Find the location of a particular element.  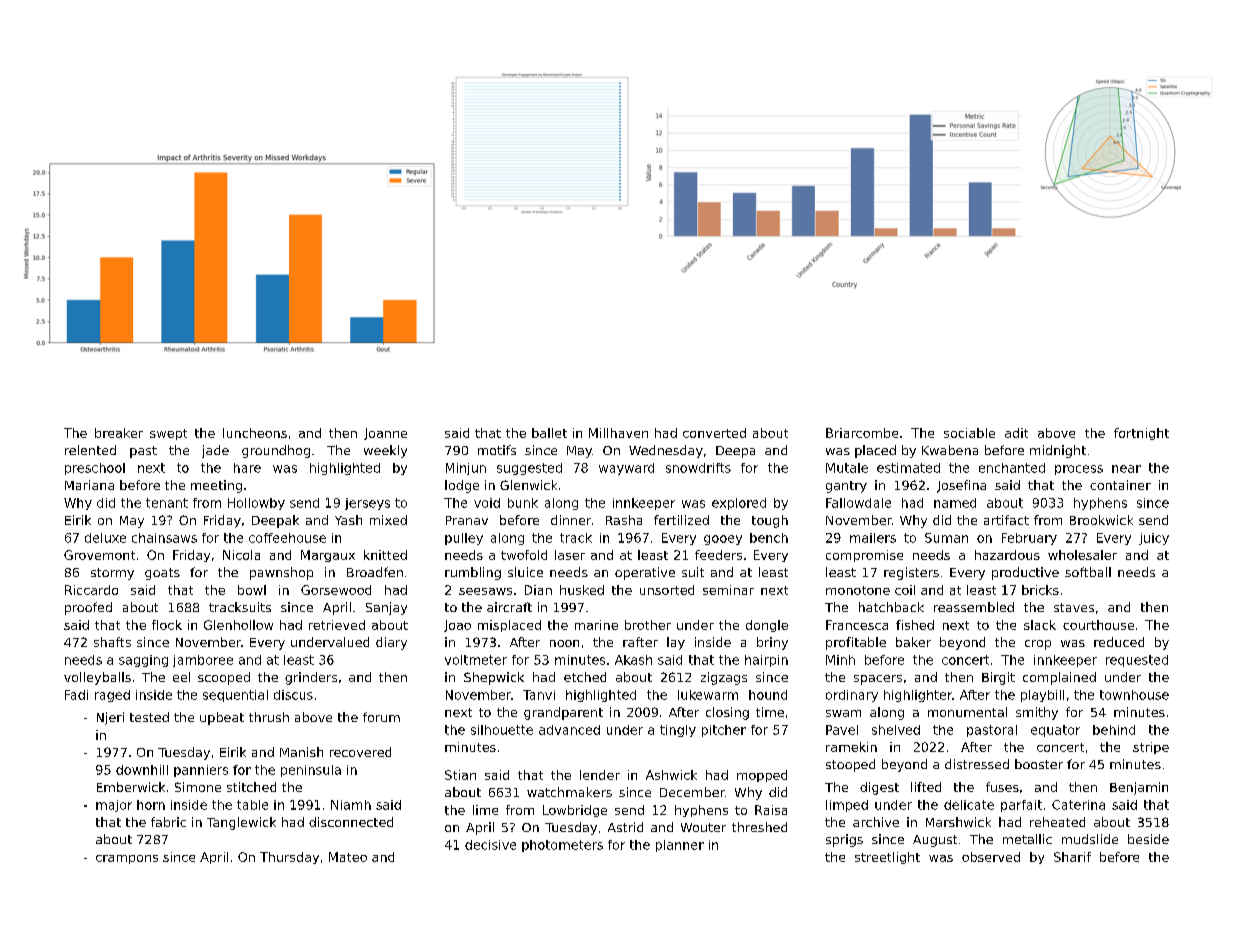

Briarcombe is located at coordinates (862, 433).
